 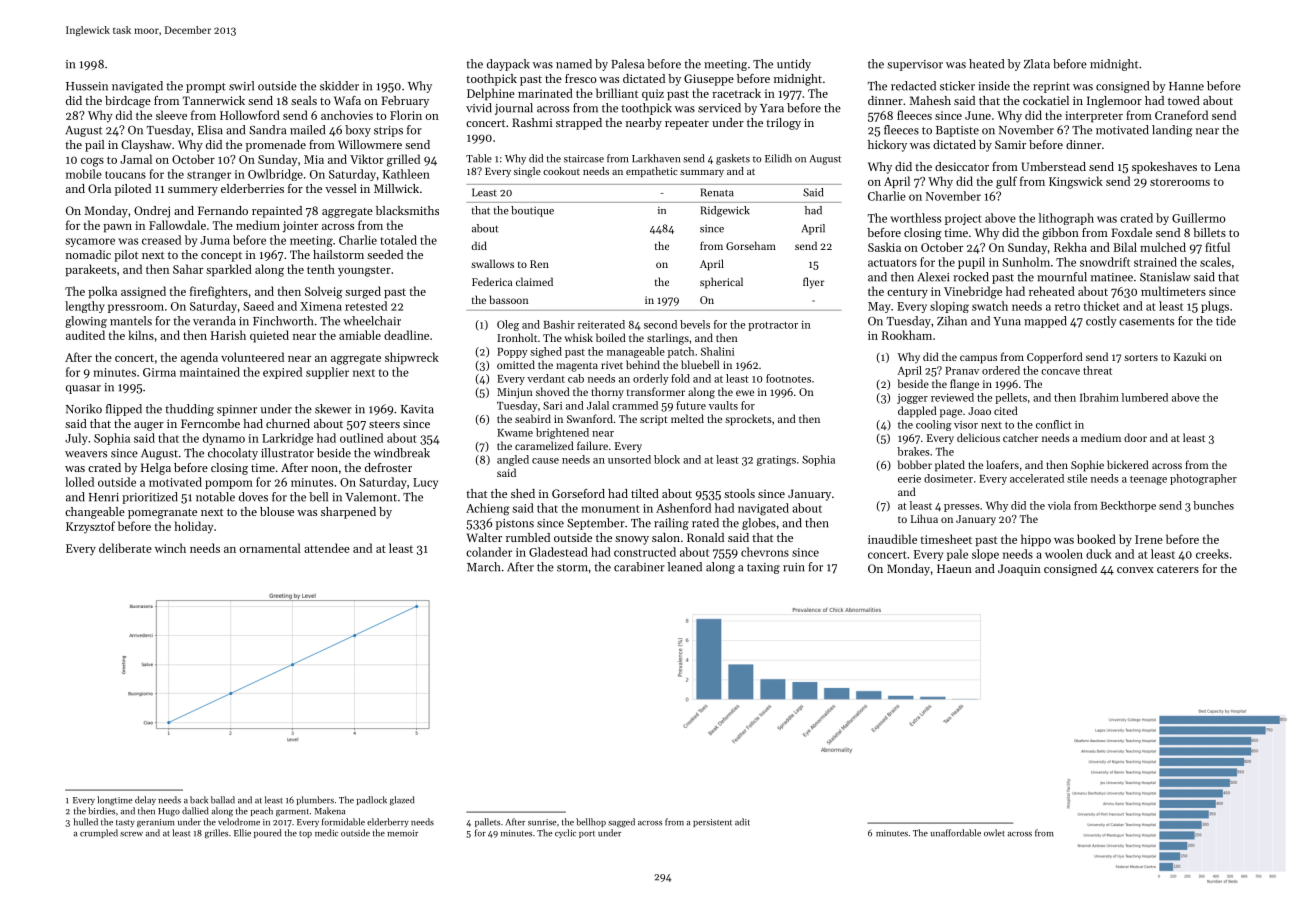 I want to click on Achieng, so click(x=488, y=509).
